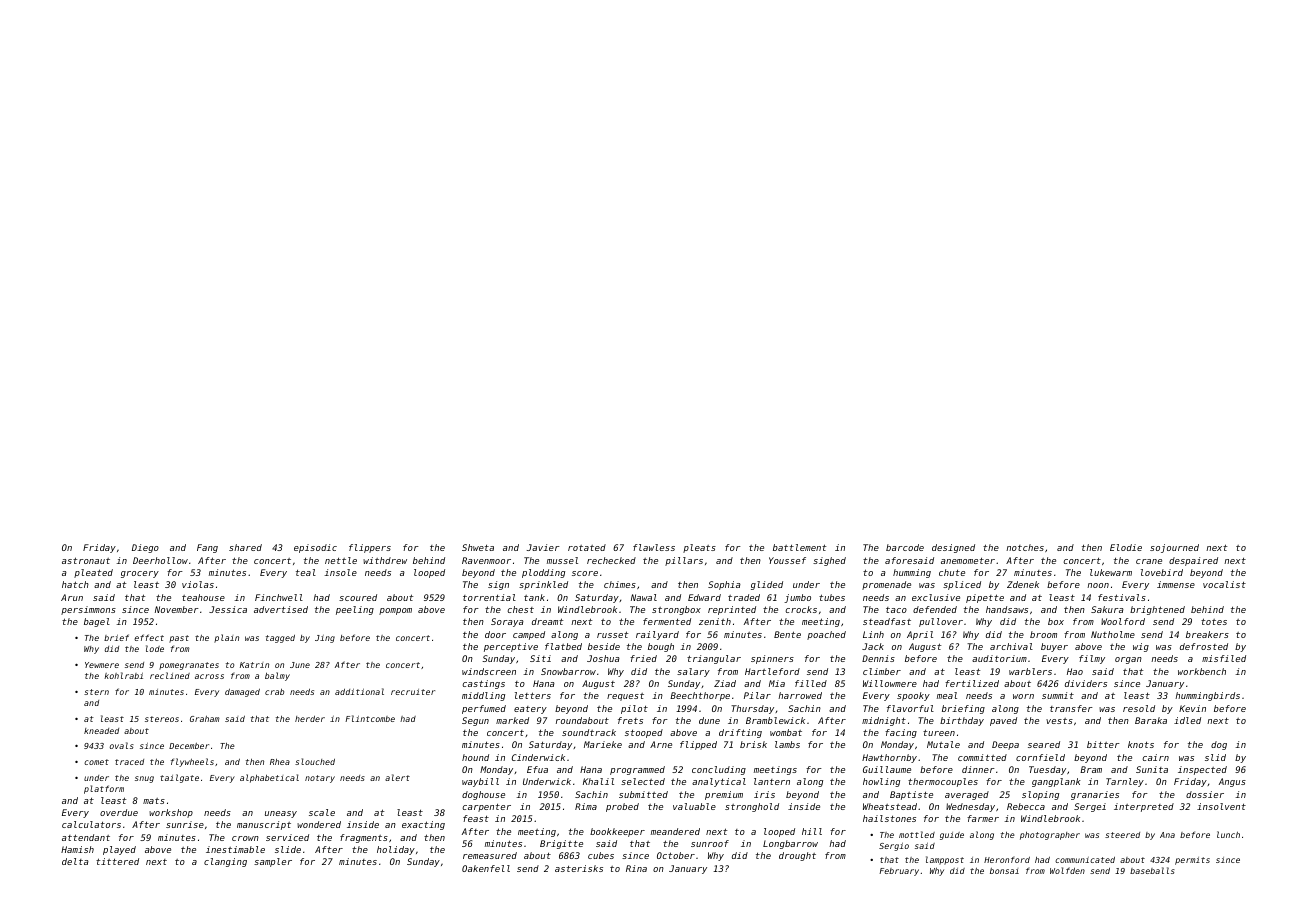 This screenshot has width=1308, height=924. Describe the element at coordinates (579, 868) in the screenshot. I see `asterisks` at that location.
